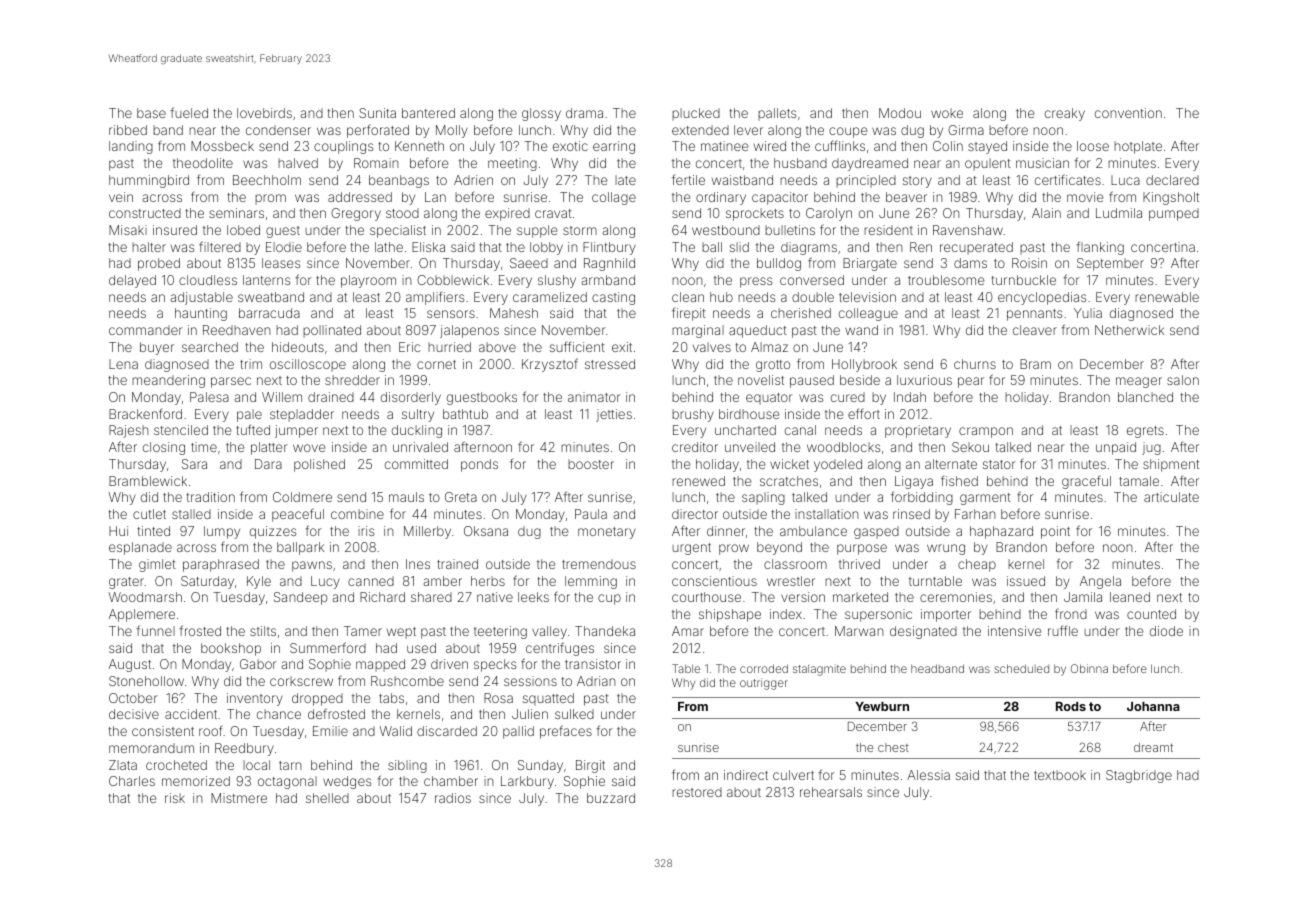 Image resolution: width=1308 pixels, height=924 pixels. What do you see at coordinates (327, 798) in the screenshot?
I see `shelled` at bounding box center [327, 798].
